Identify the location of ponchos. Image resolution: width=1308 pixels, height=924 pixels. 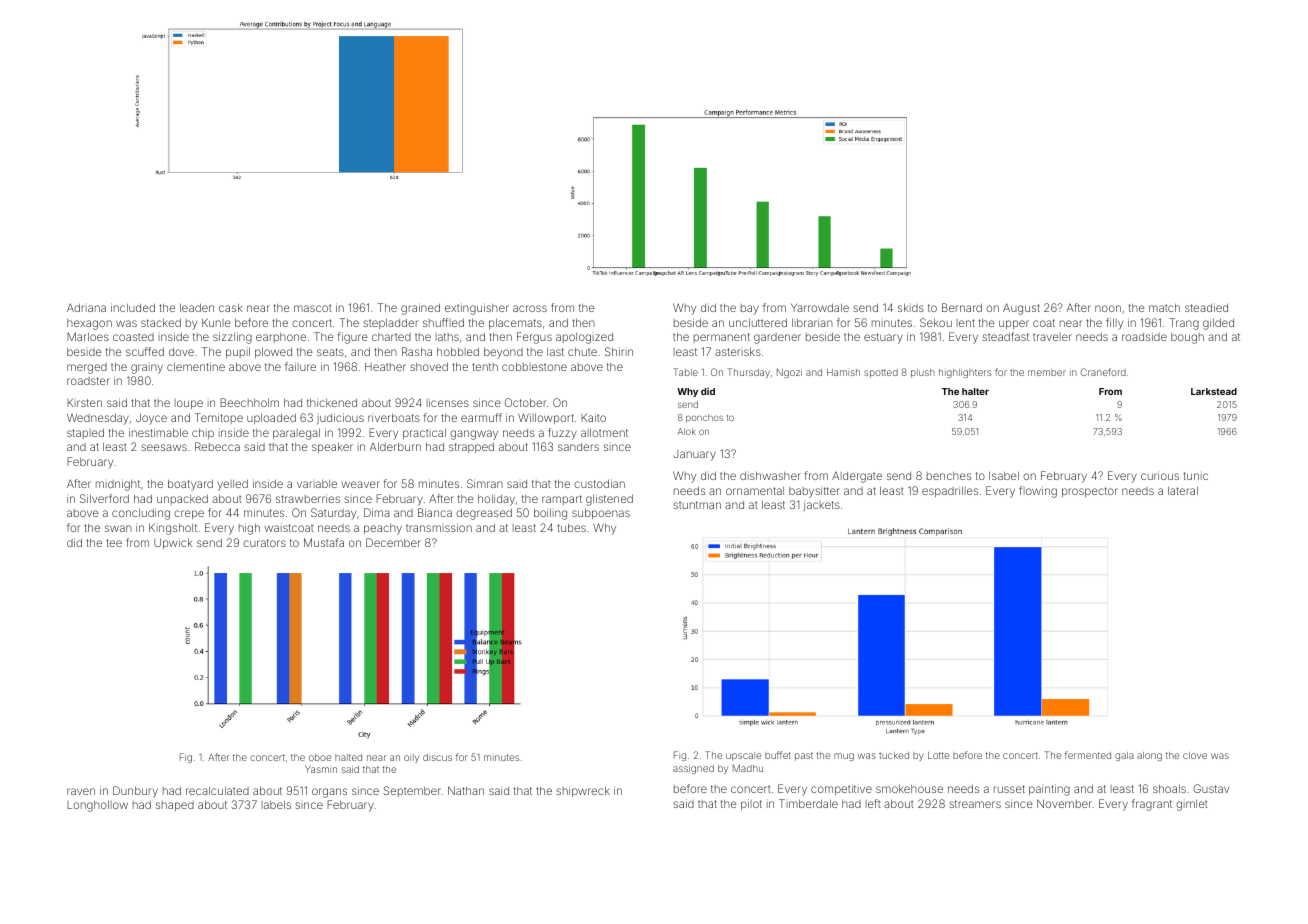
(704, 418).
